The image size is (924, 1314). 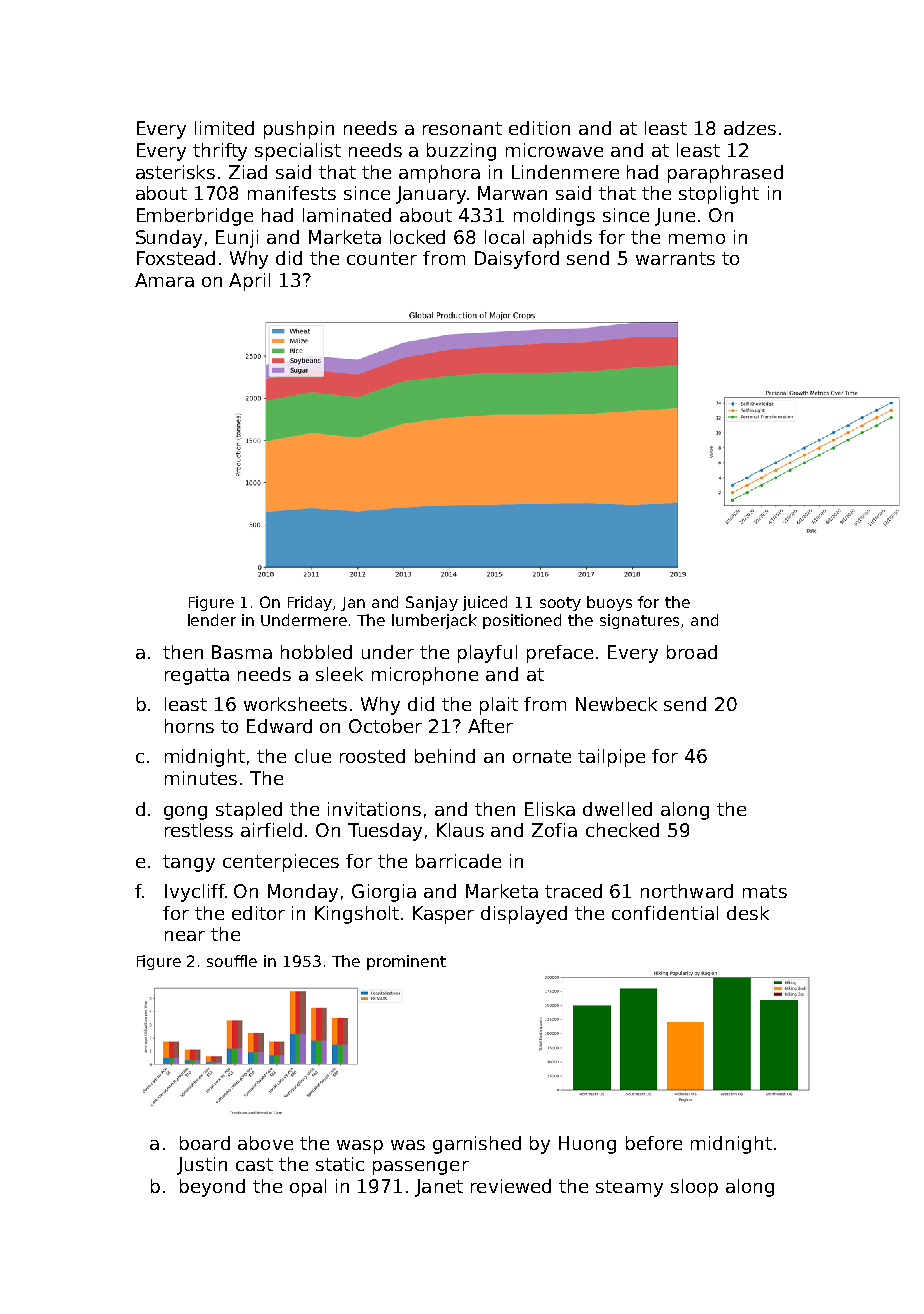 I want to click on board, so click(x=205, y=1143).
